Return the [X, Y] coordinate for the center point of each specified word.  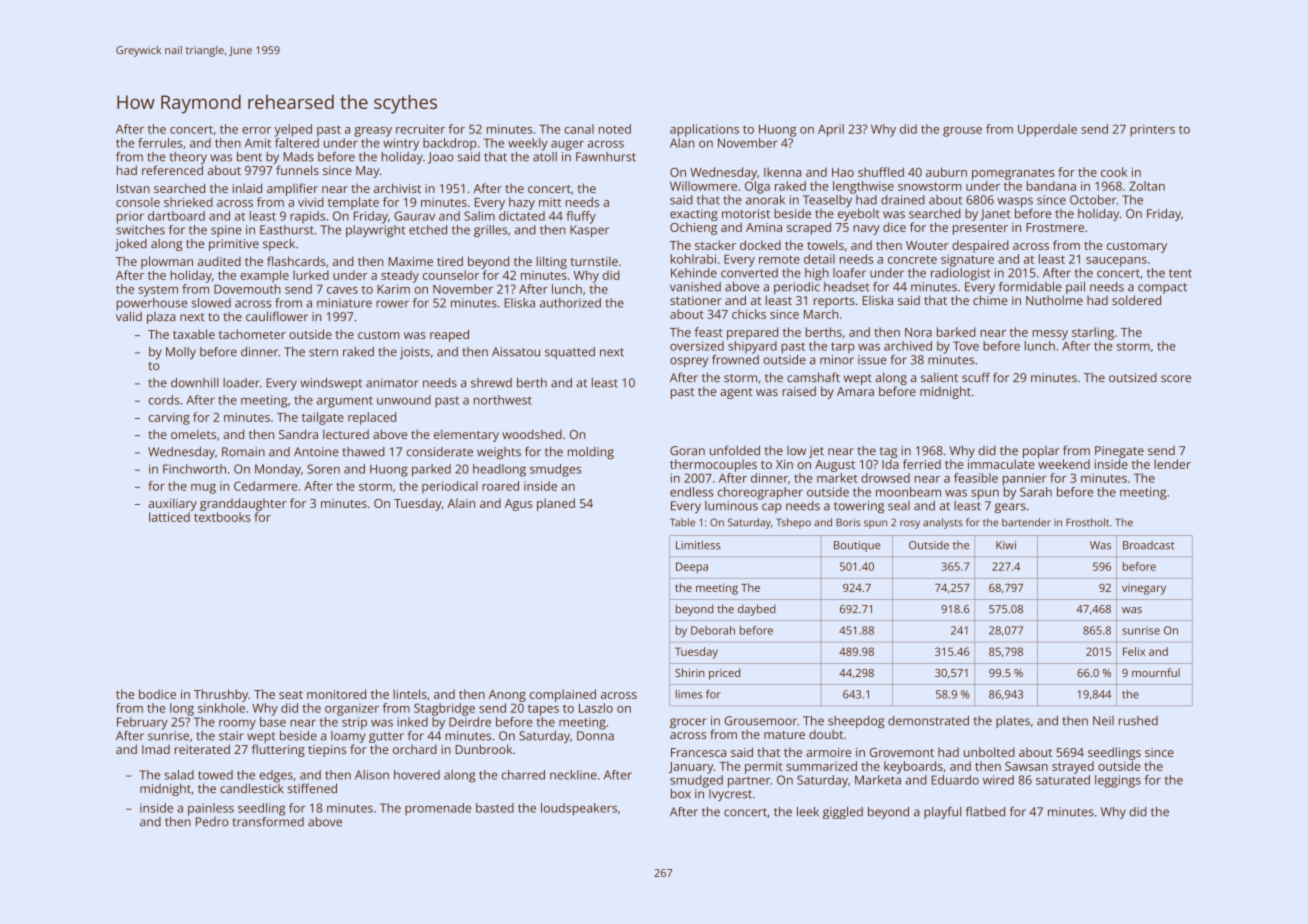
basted [495, 808]
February [142, 723]
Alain [461, 503]
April [831, 130]
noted [615, 129]
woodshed [532, 434]
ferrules [160, 143]
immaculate [1001, 464]
